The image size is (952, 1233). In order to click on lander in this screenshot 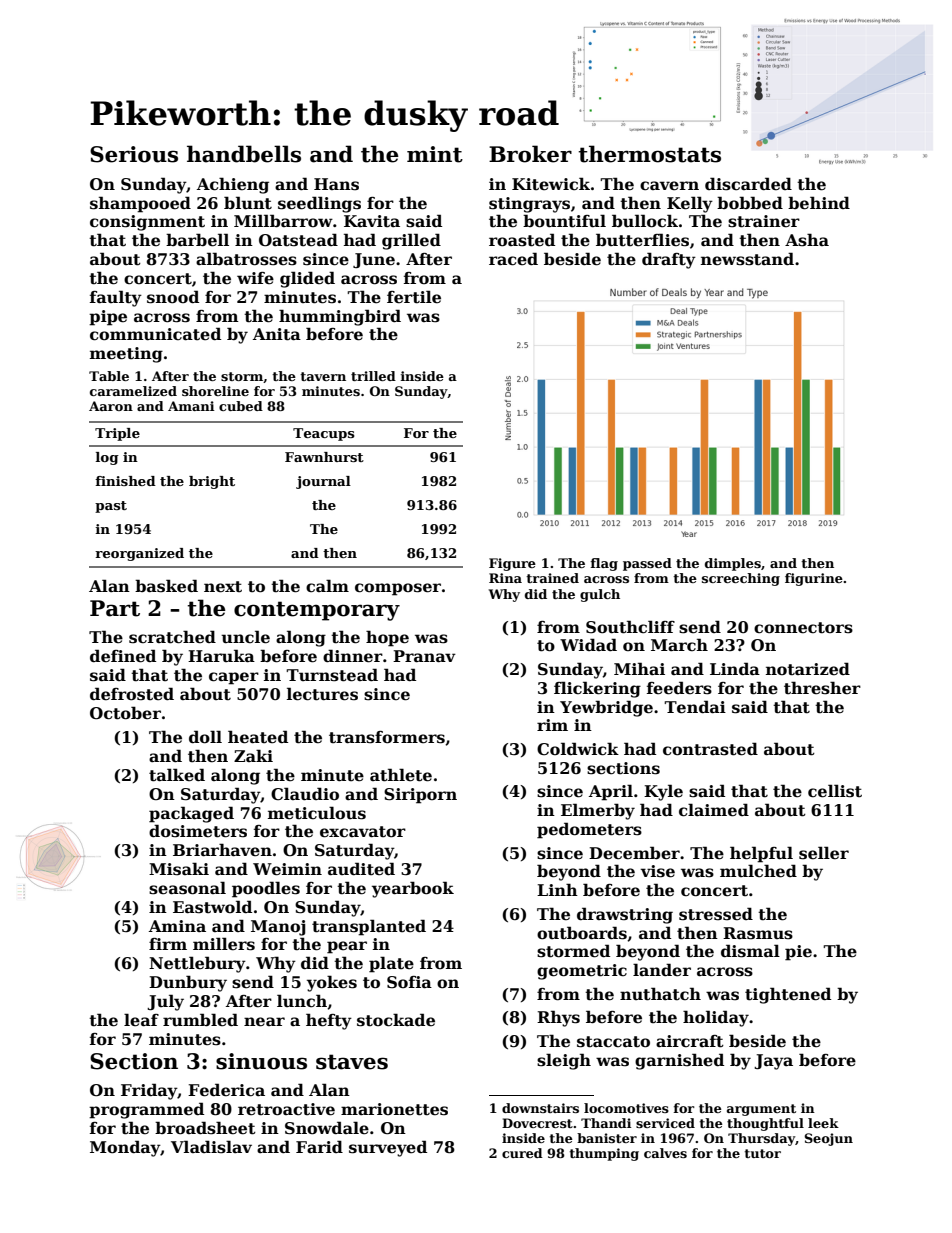, I will do `click(662, 970)`.
